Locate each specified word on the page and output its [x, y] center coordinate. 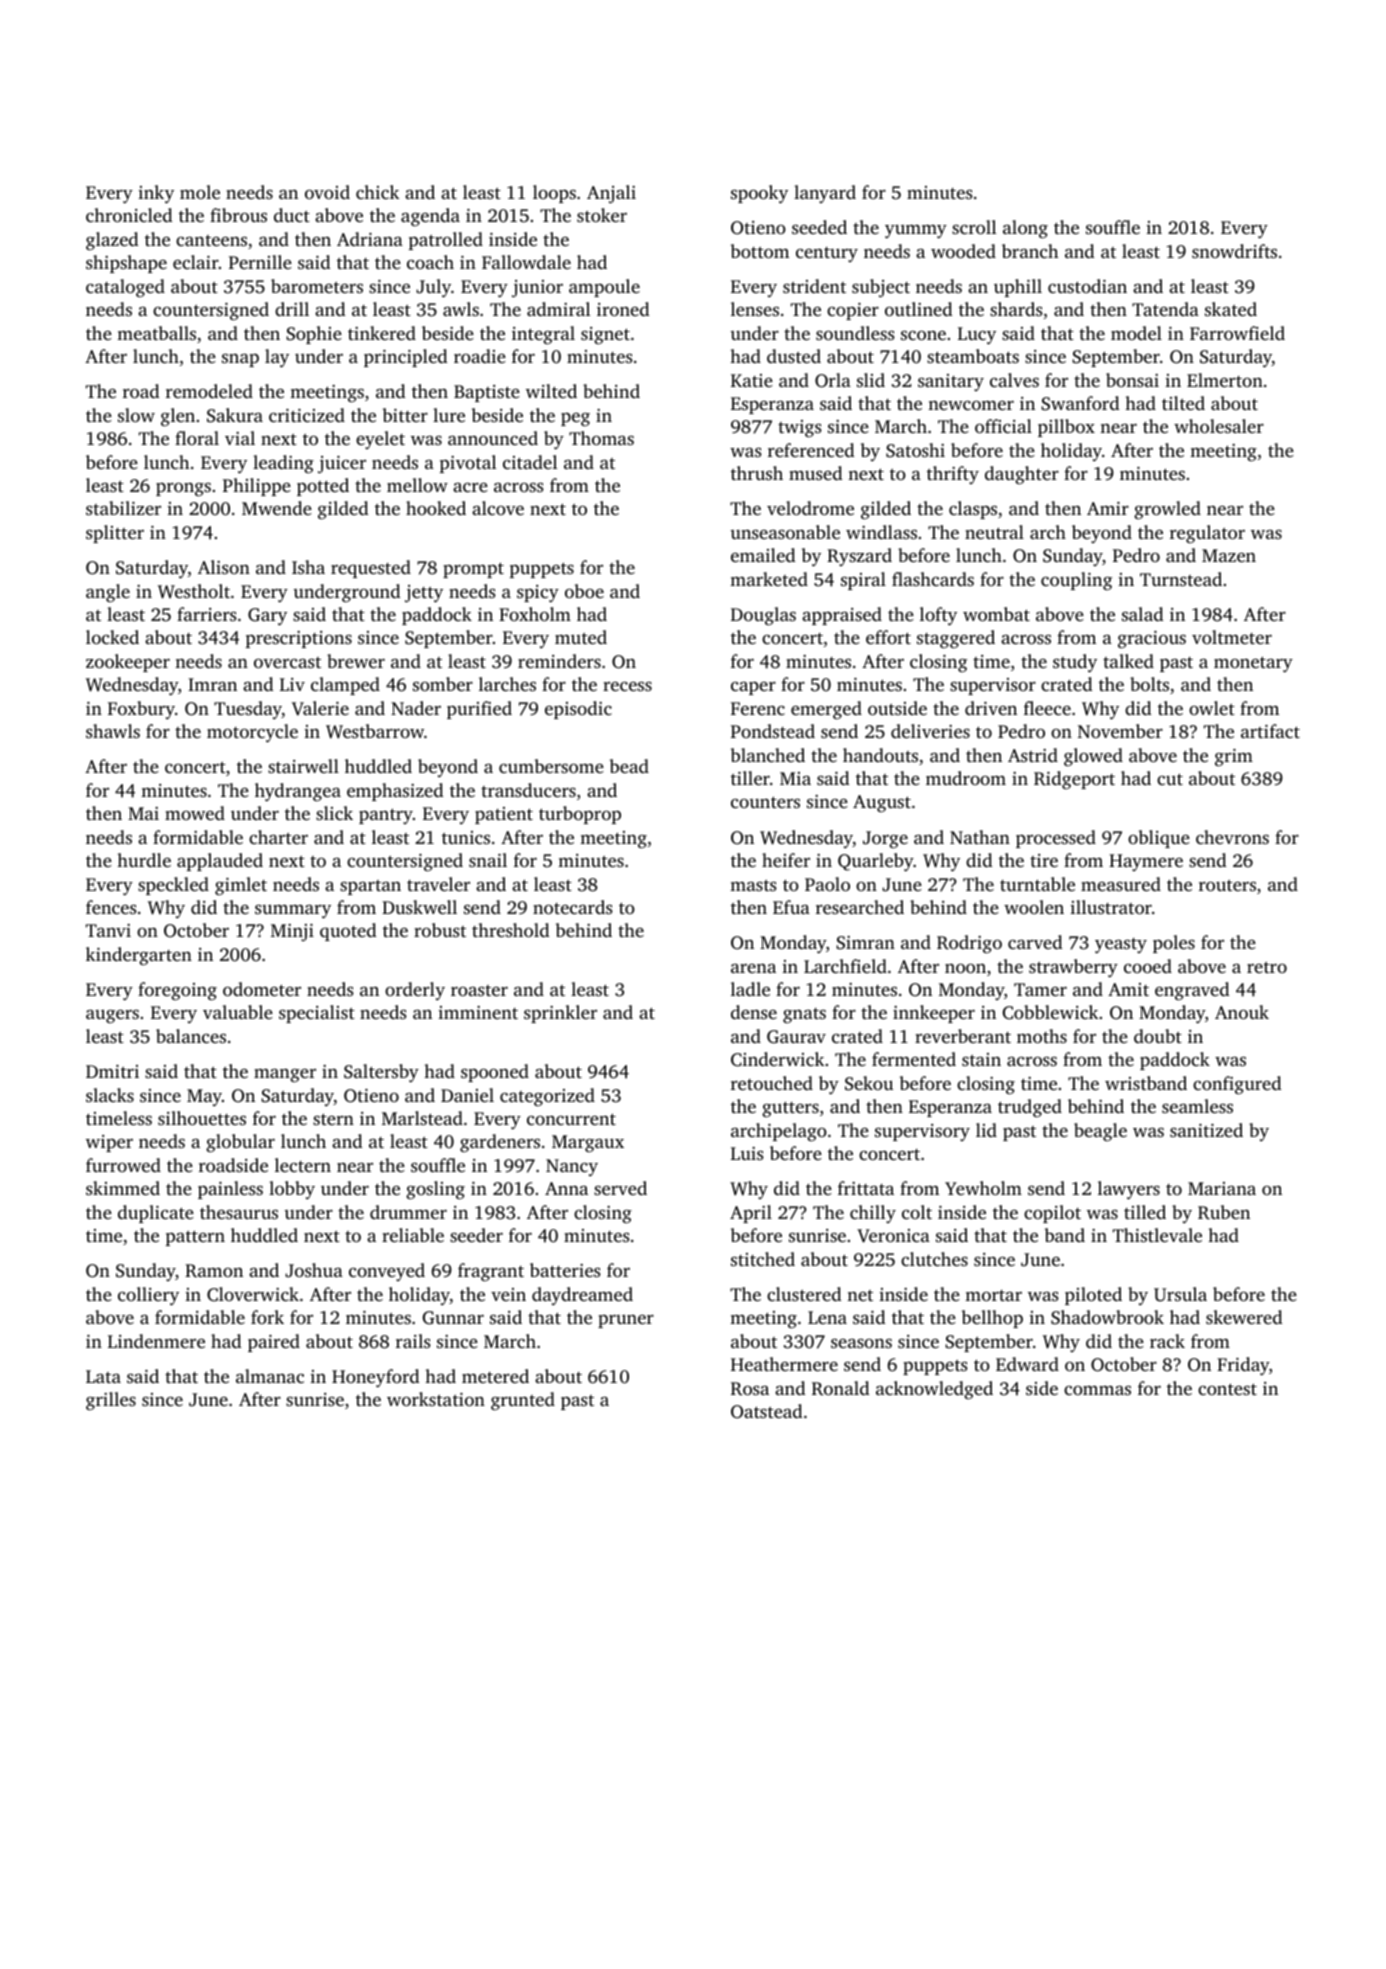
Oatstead [766, 1411]
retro [1267, 967]
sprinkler [560, 1014]
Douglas [763, 616]
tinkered [382, 333]
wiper [109, 1143]
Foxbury [141, 710]
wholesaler [1219, 426]
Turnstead [1181, 579]
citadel [530, 462]
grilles [111, 1401]
